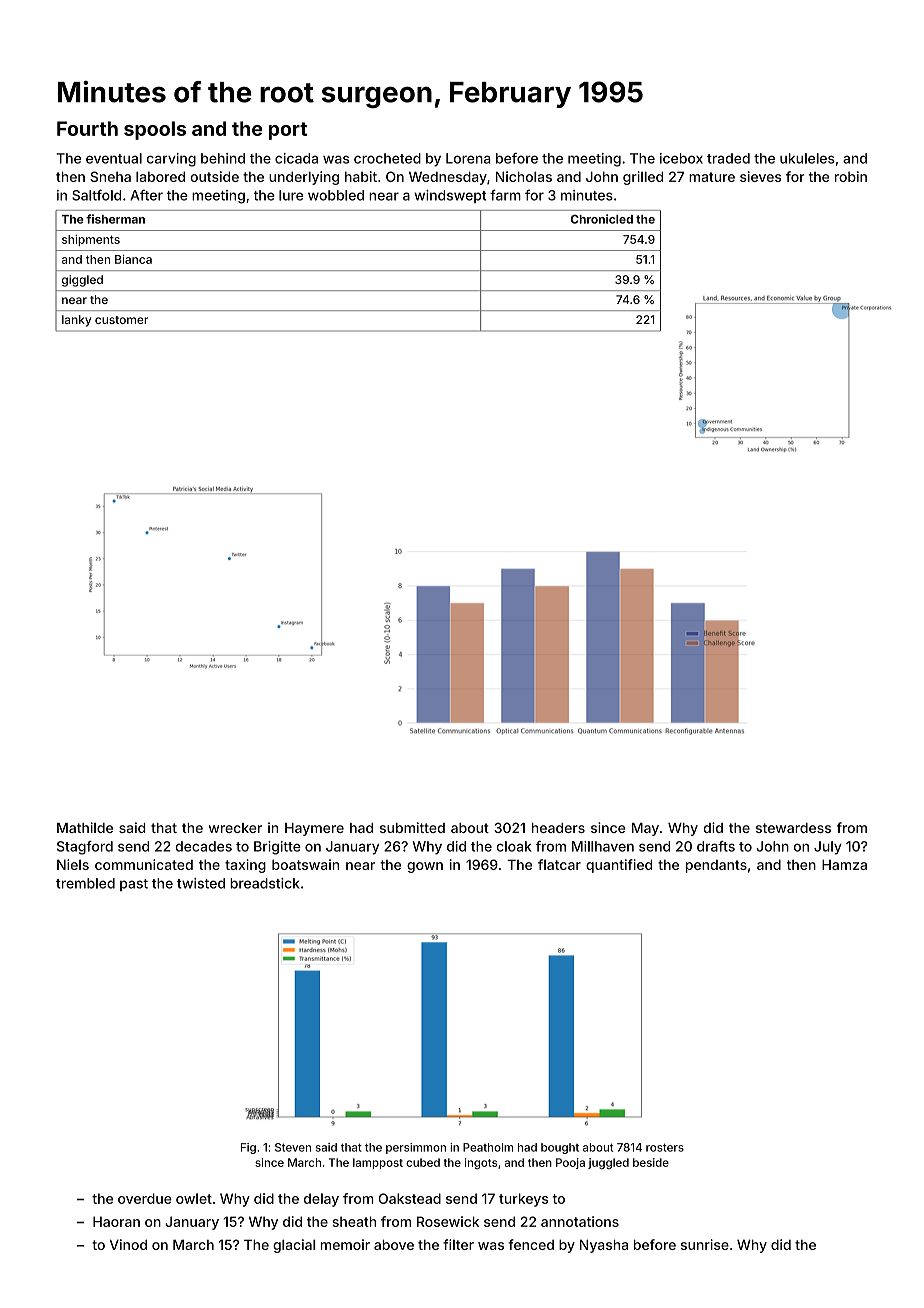  What do you see at coordinates (531, 1244) in the document?
I see `fenced` at bounding box center [531, 1244].
